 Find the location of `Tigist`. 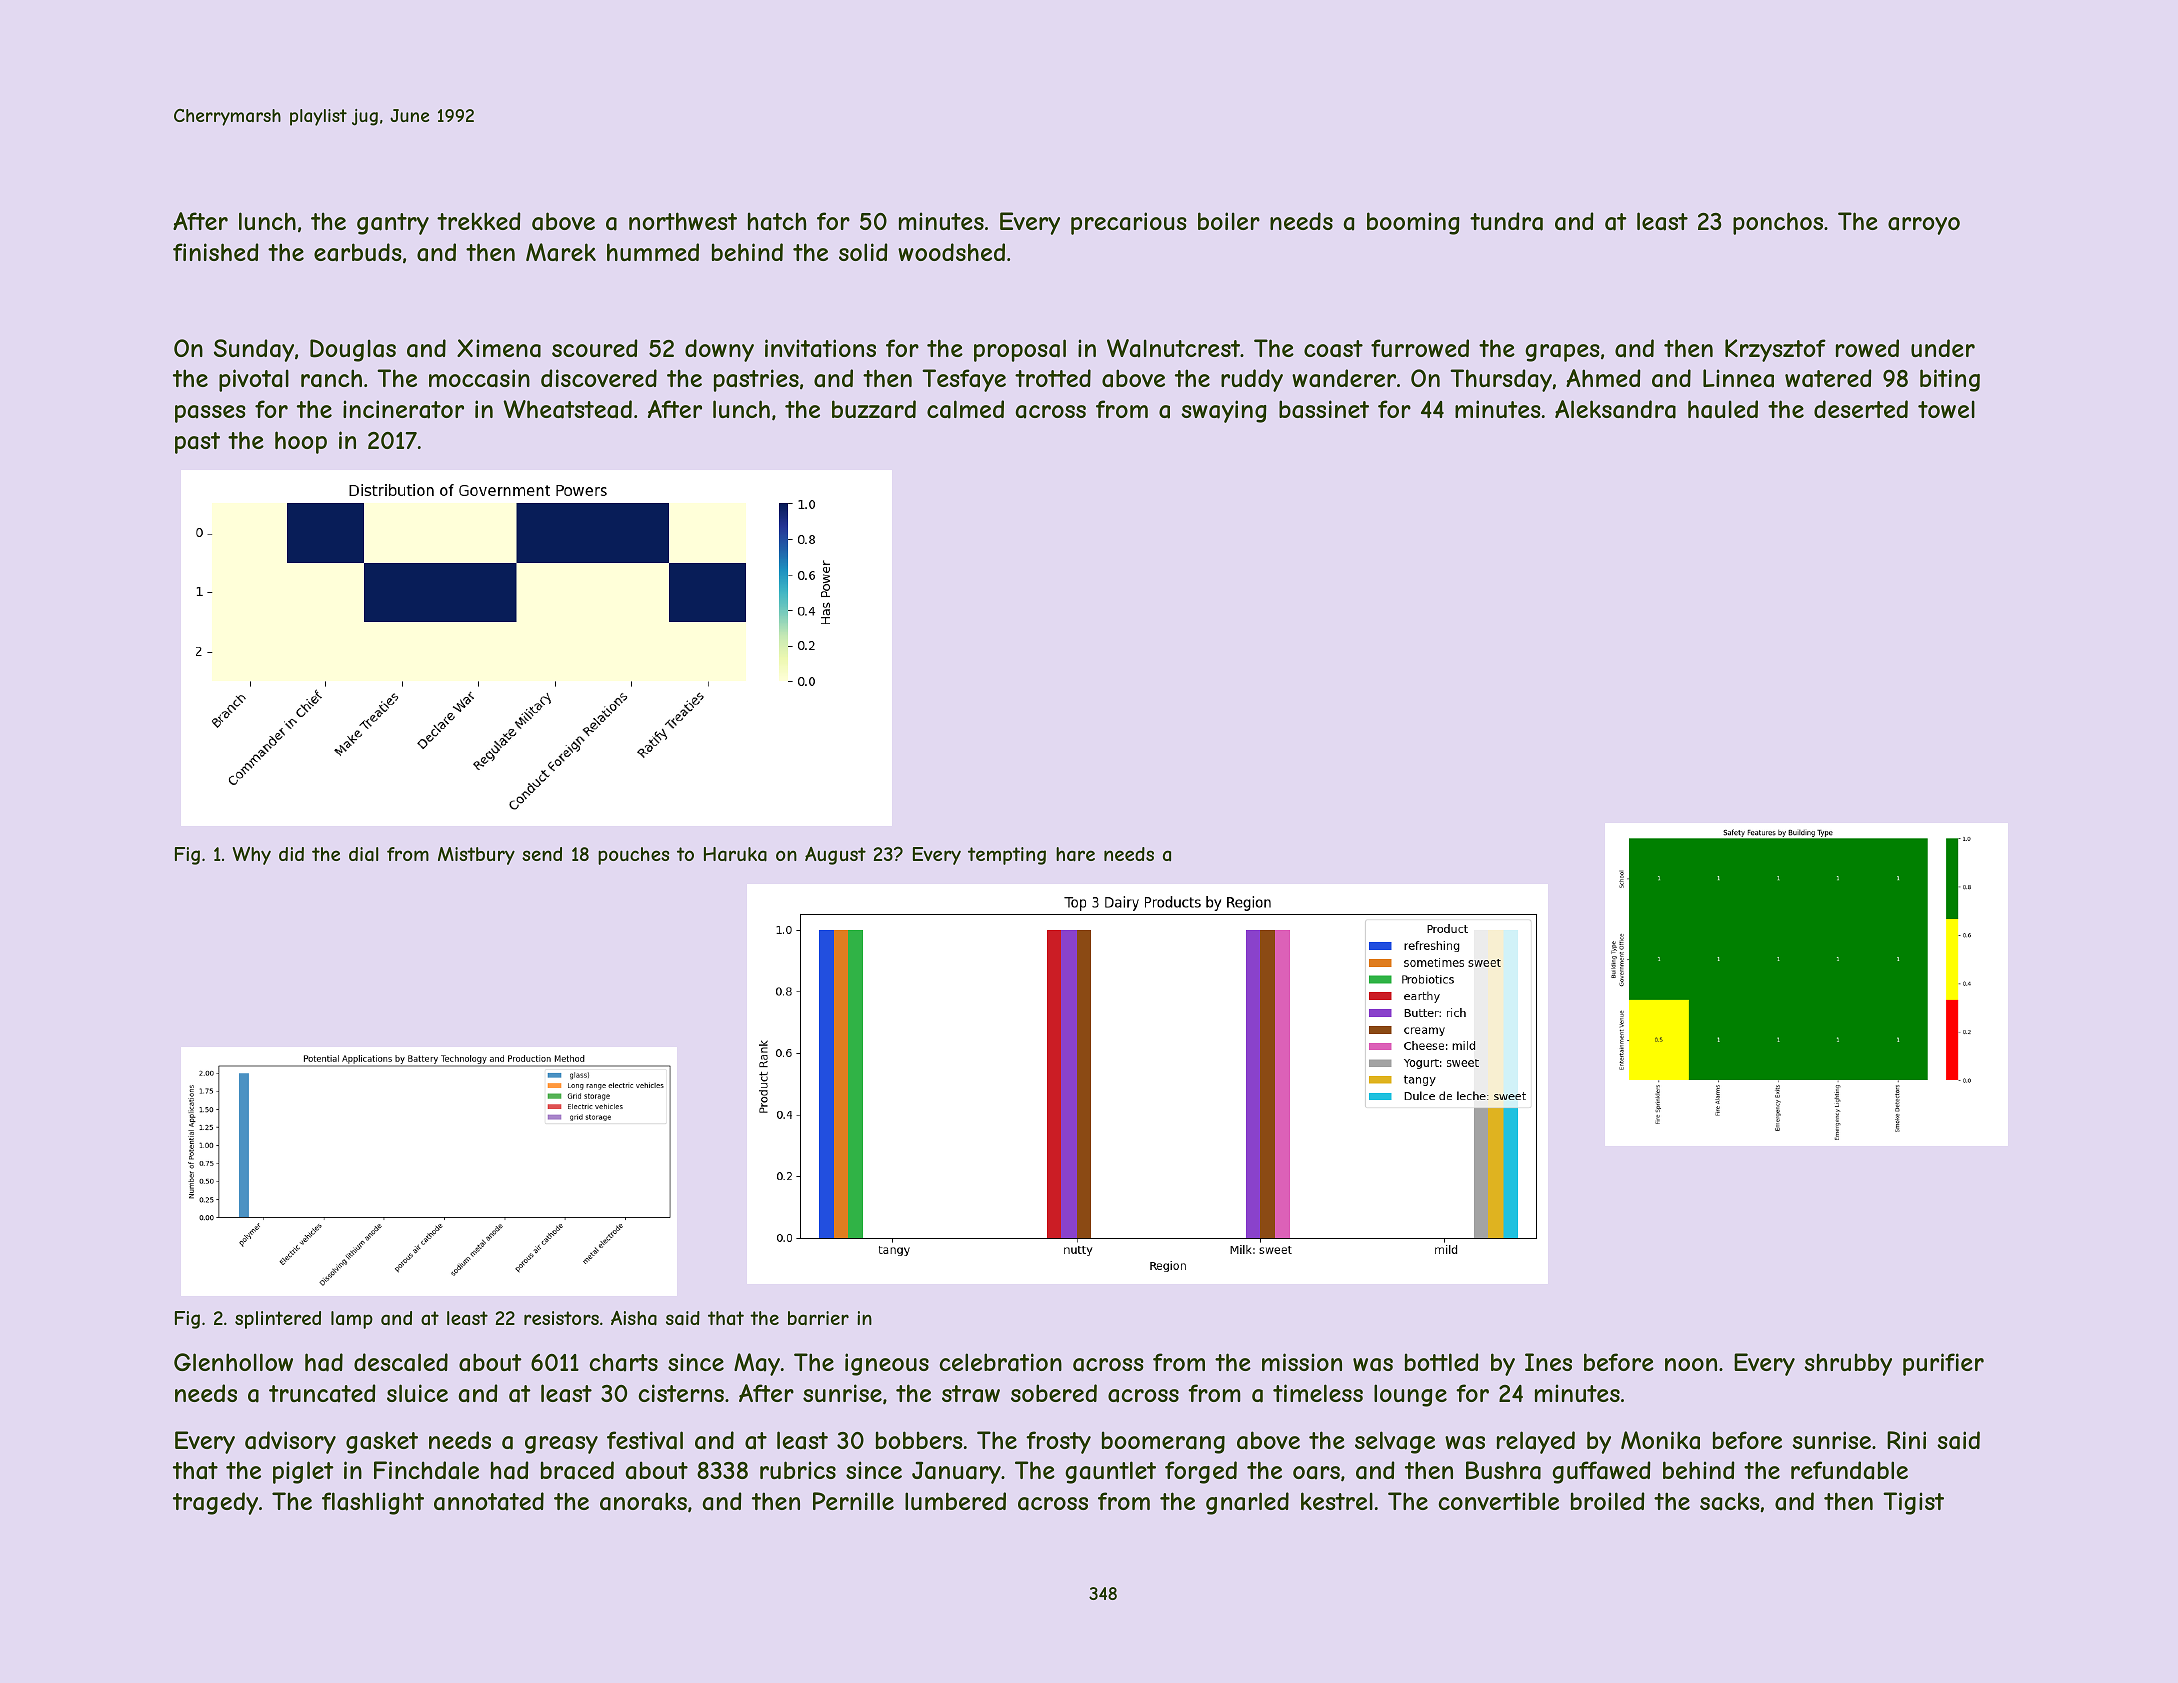

Tigist is located at coordinates (1913, 1503).
